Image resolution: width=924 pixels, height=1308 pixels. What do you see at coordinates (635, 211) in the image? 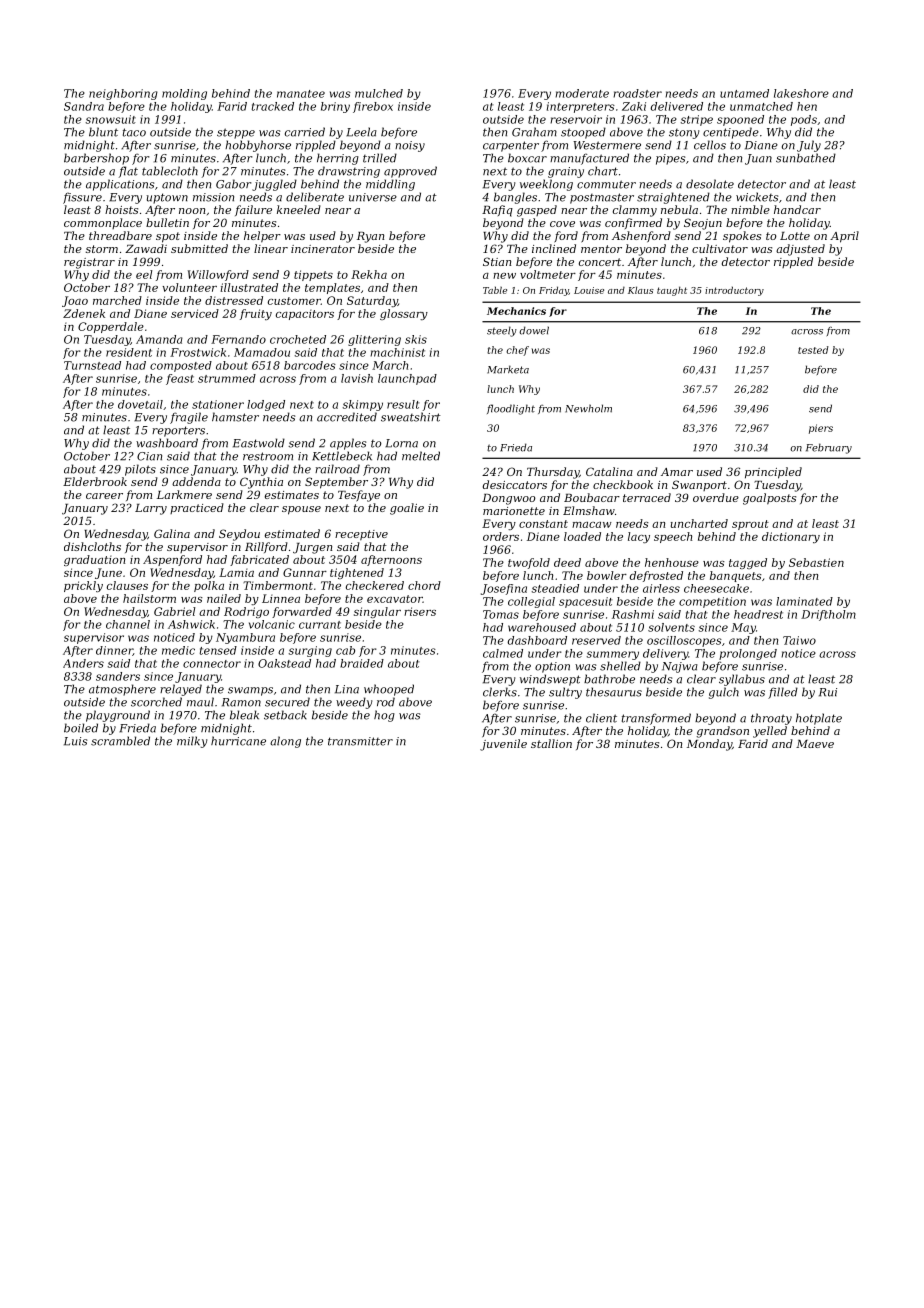
I see `clammy` at bounding box center [635, 211].
